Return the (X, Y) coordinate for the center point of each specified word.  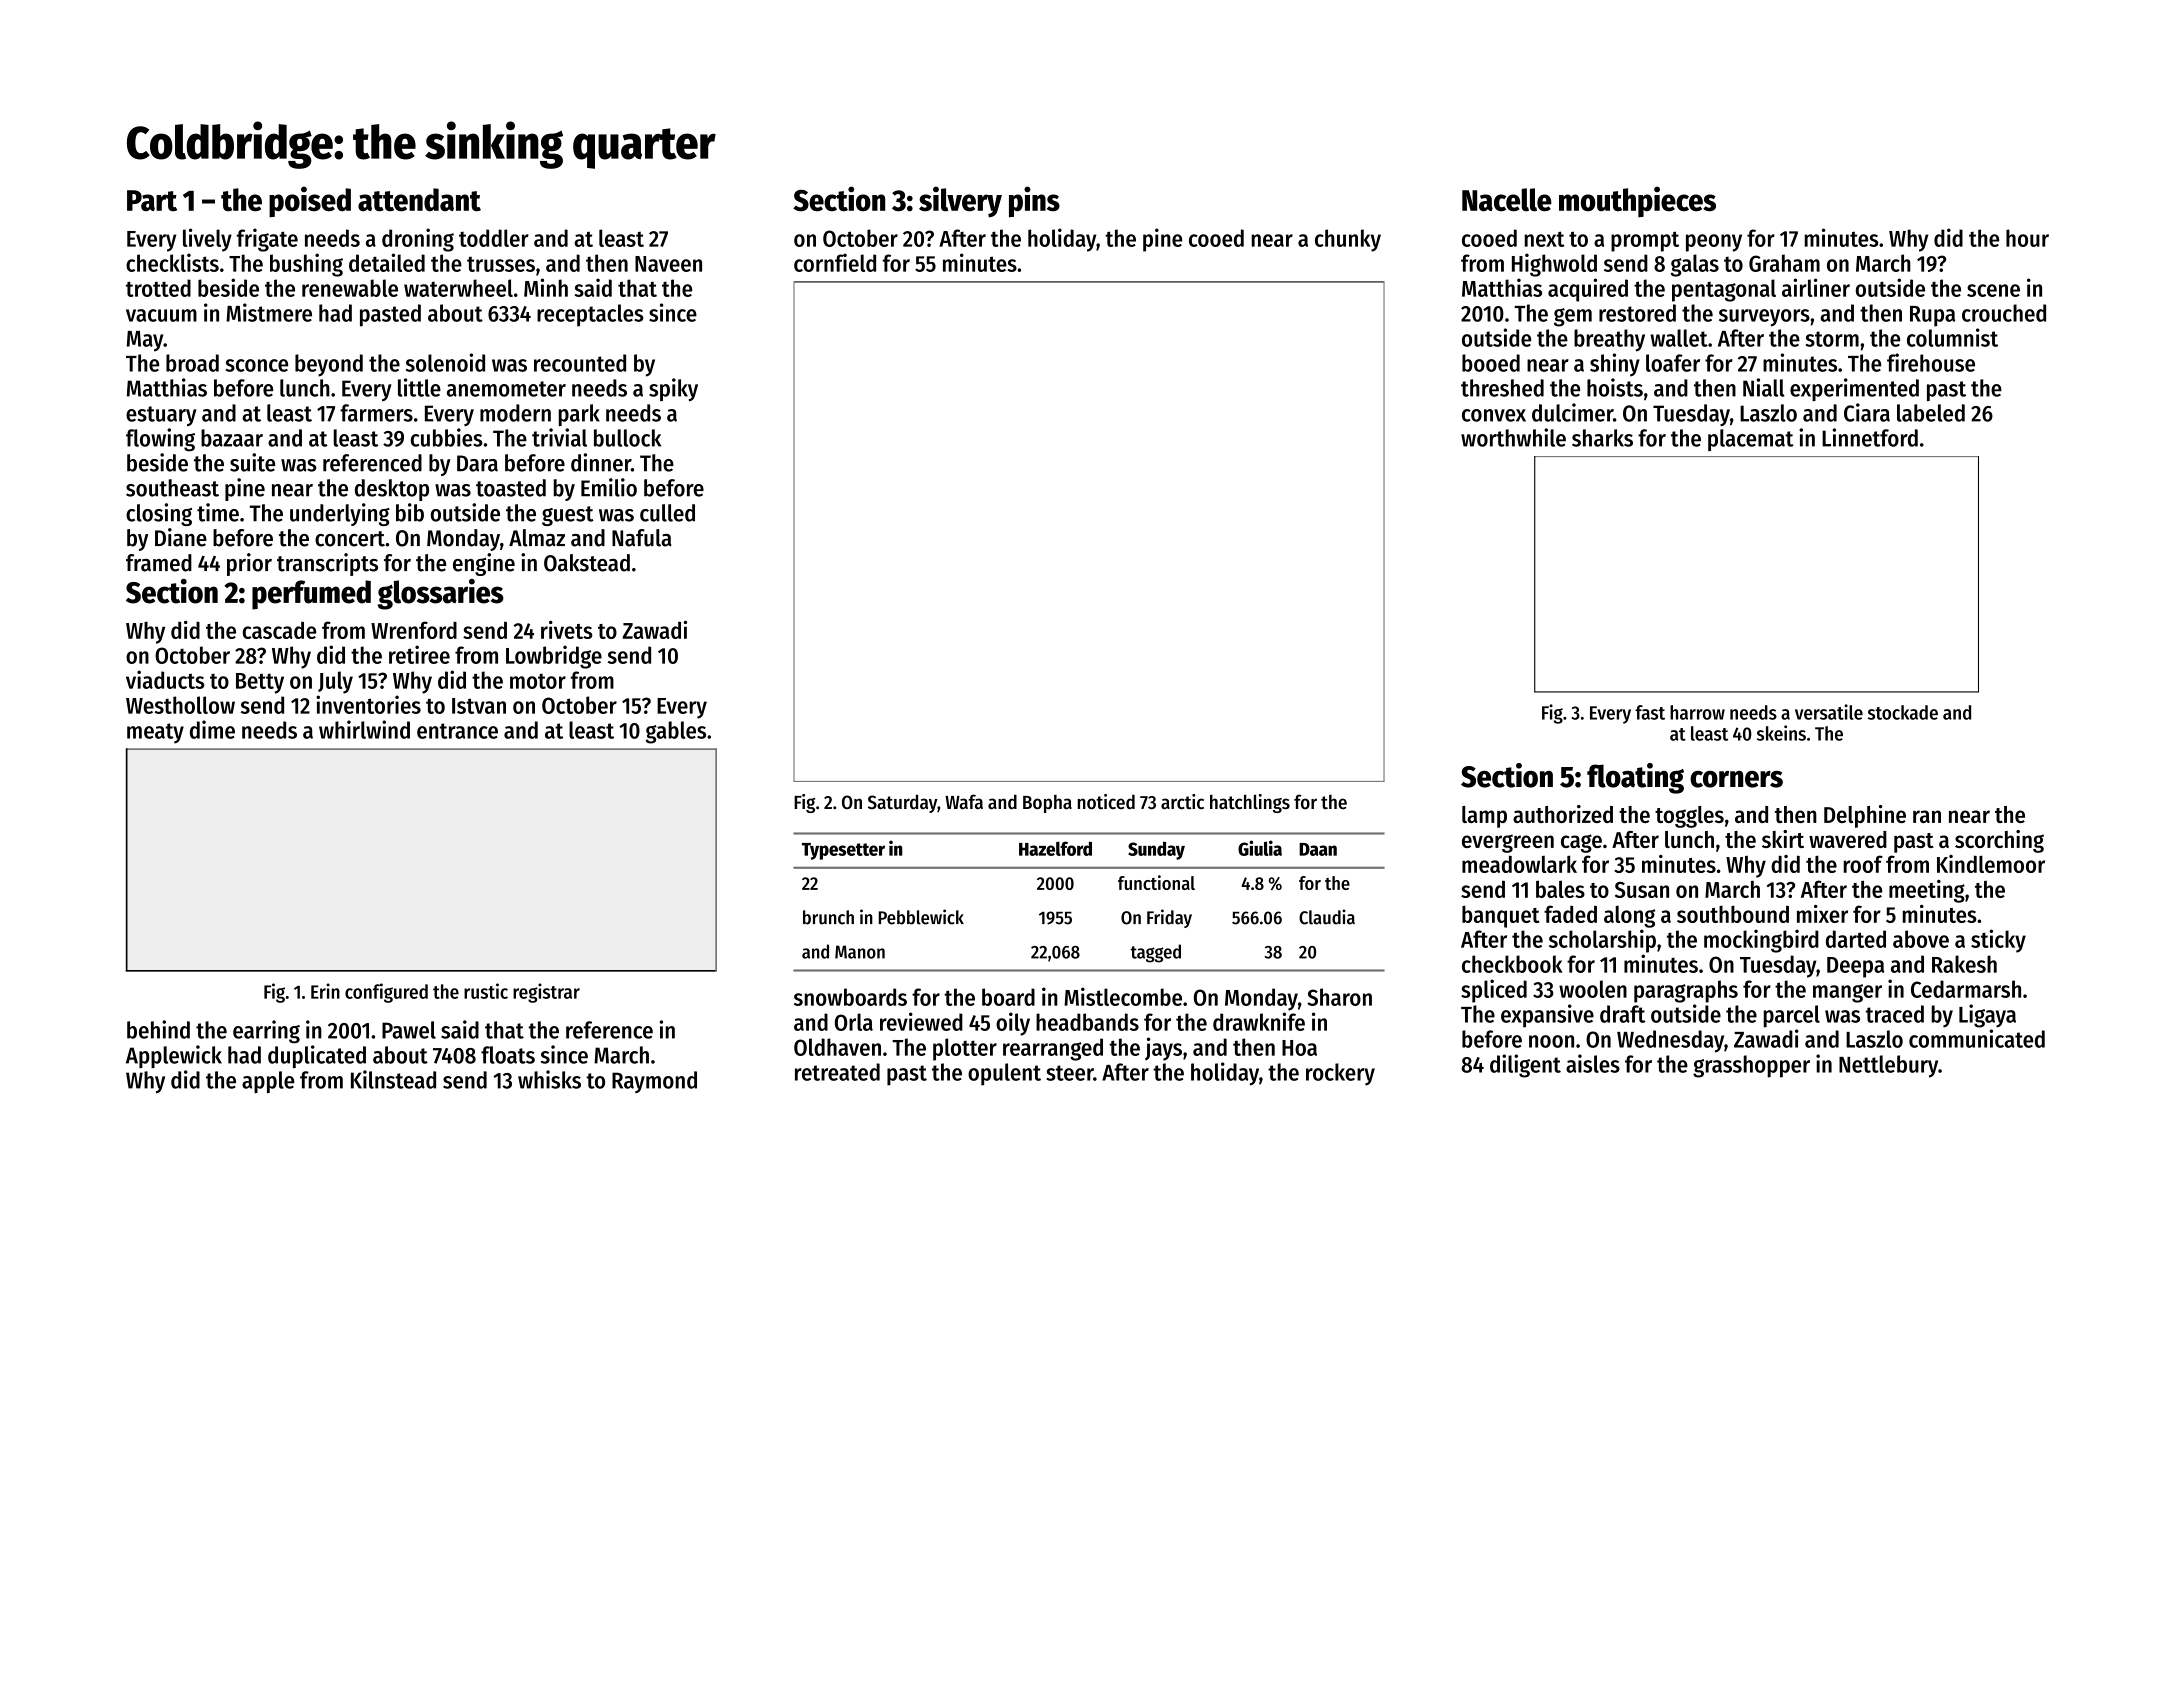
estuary (161, 416)
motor (538, 681)
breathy (1609, 340)
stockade (1903, 712)
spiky (673, 389)
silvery (960, 202)
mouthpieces (1637, 201)
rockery (1340, 1074)
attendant (419, 200)
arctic (1182, 802)
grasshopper (1751, 1066)
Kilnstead (393, 1079)
